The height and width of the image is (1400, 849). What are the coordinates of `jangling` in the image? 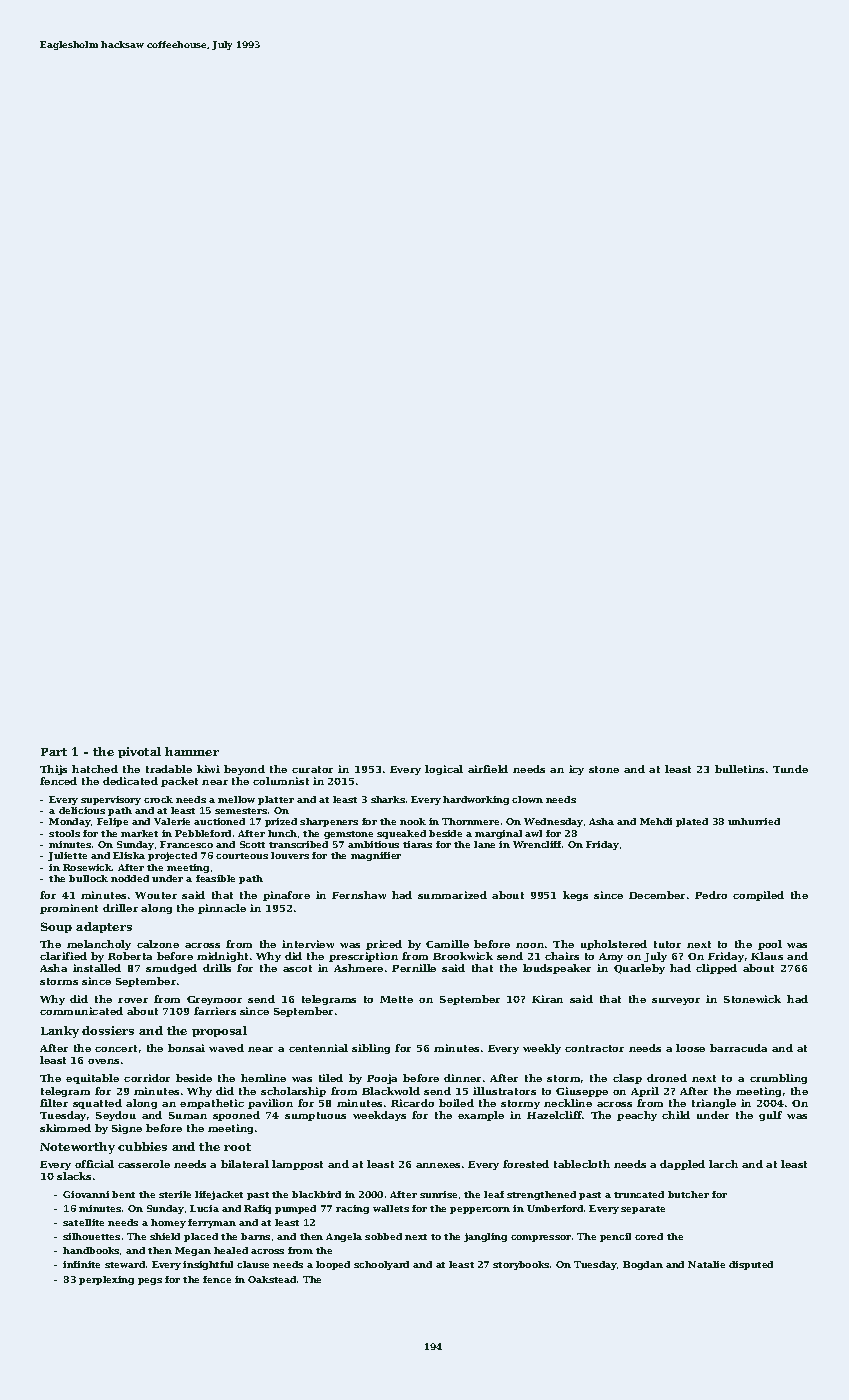 It's located at (485, 1237).
